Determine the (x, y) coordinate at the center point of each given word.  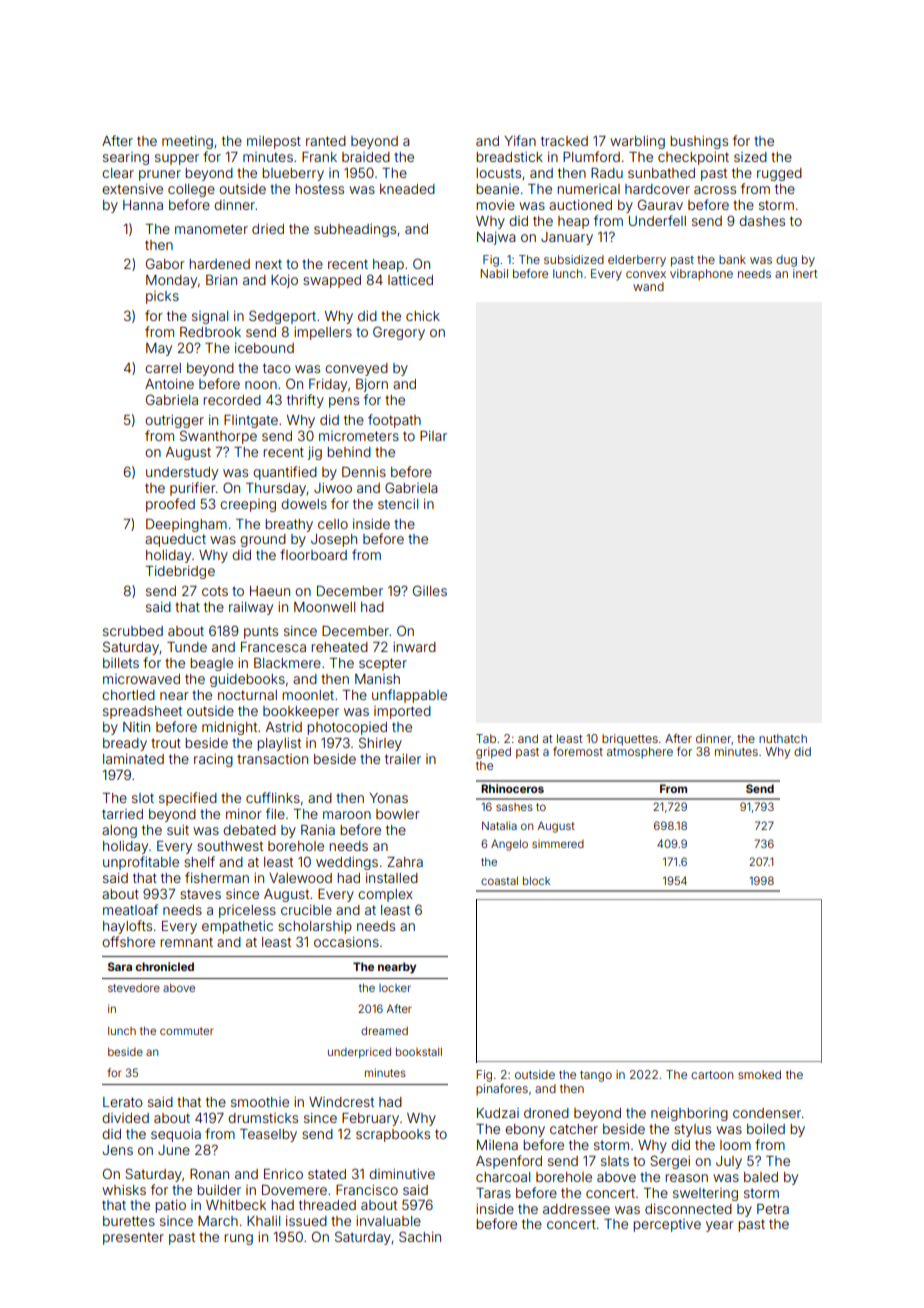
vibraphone (701, 275)
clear (118, 173)
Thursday (276, 489)
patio (170, 1206)
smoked (759, 1074)
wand (648, 286)
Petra (773, 1209)
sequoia (176, 1135)
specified (188, 799)
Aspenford (509, 1162)
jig (315, 453)
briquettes (630, 740)
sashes (514, 807)
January (567, 238)
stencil (398, 504)
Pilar (433, 436)
